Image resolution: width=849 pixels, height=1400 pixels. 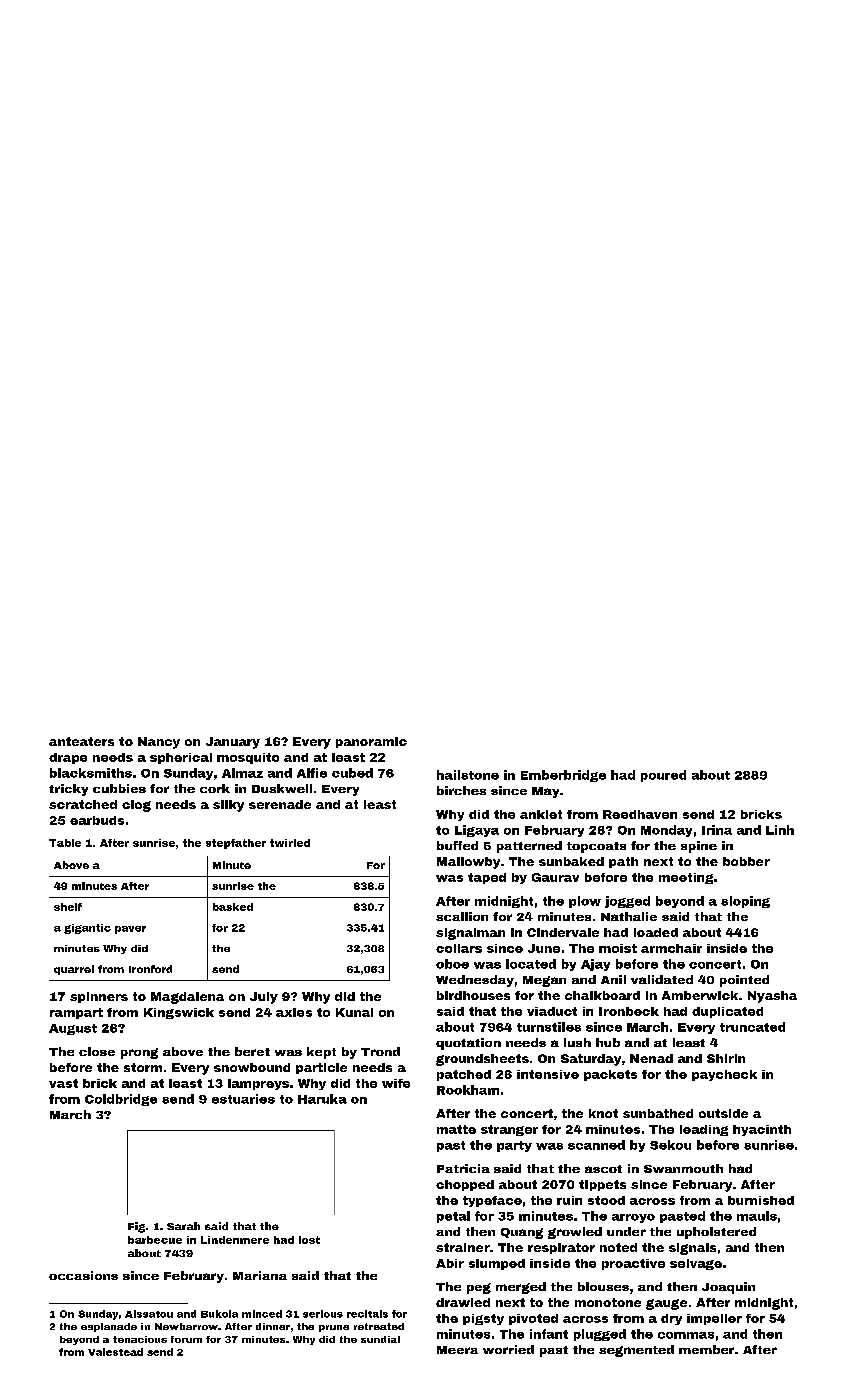 I want to click on forum, so click(x=186, y=1339).
